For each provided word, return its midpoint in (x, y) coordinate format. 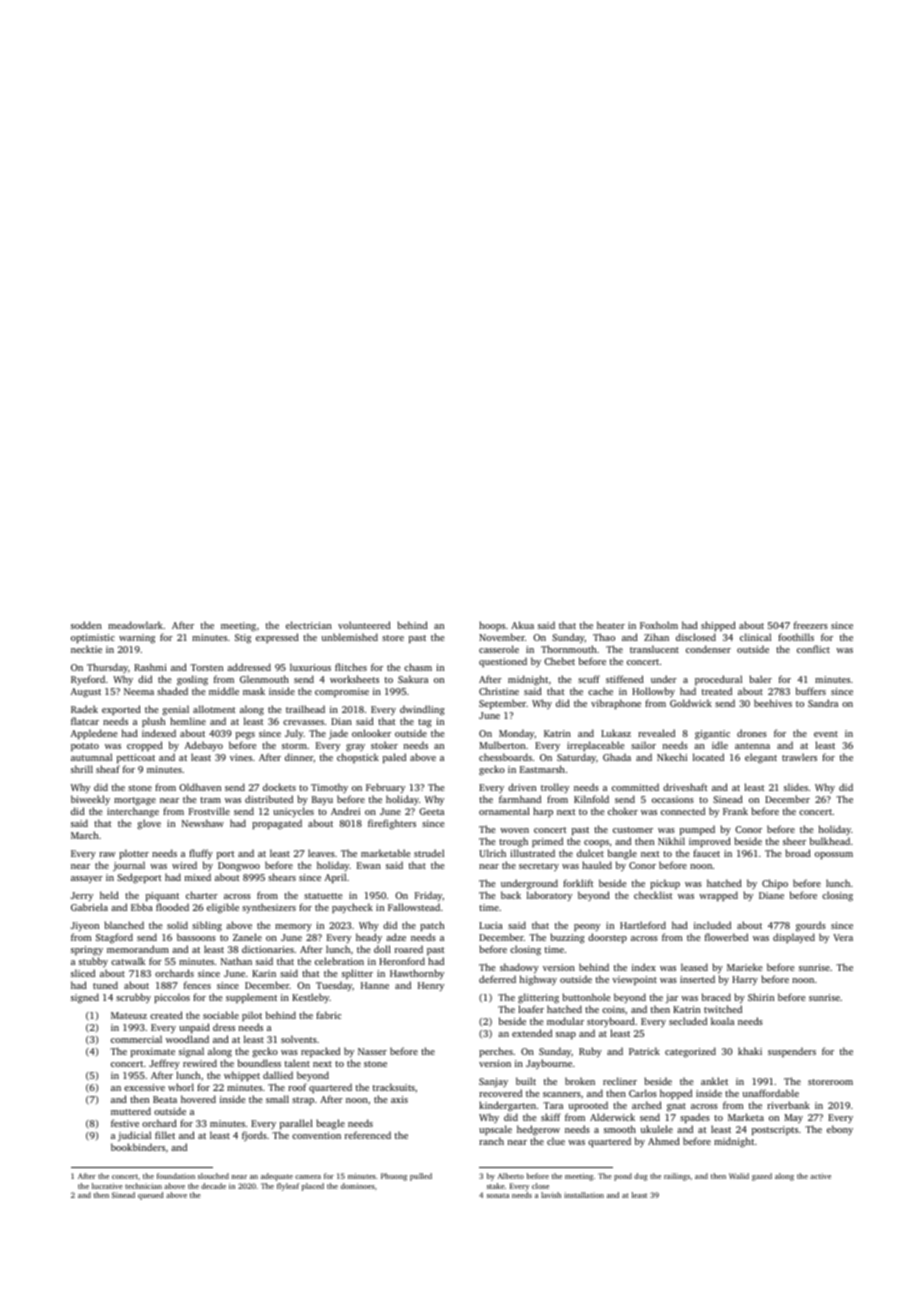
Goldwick (691, 703)
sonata (498, 1195)
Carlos (643, 1093)
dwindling (422, 710)
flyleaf (288, 1187)
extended (532, 1033)
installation (584, 1195)
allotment (214, 709)
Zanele (247, 937)
